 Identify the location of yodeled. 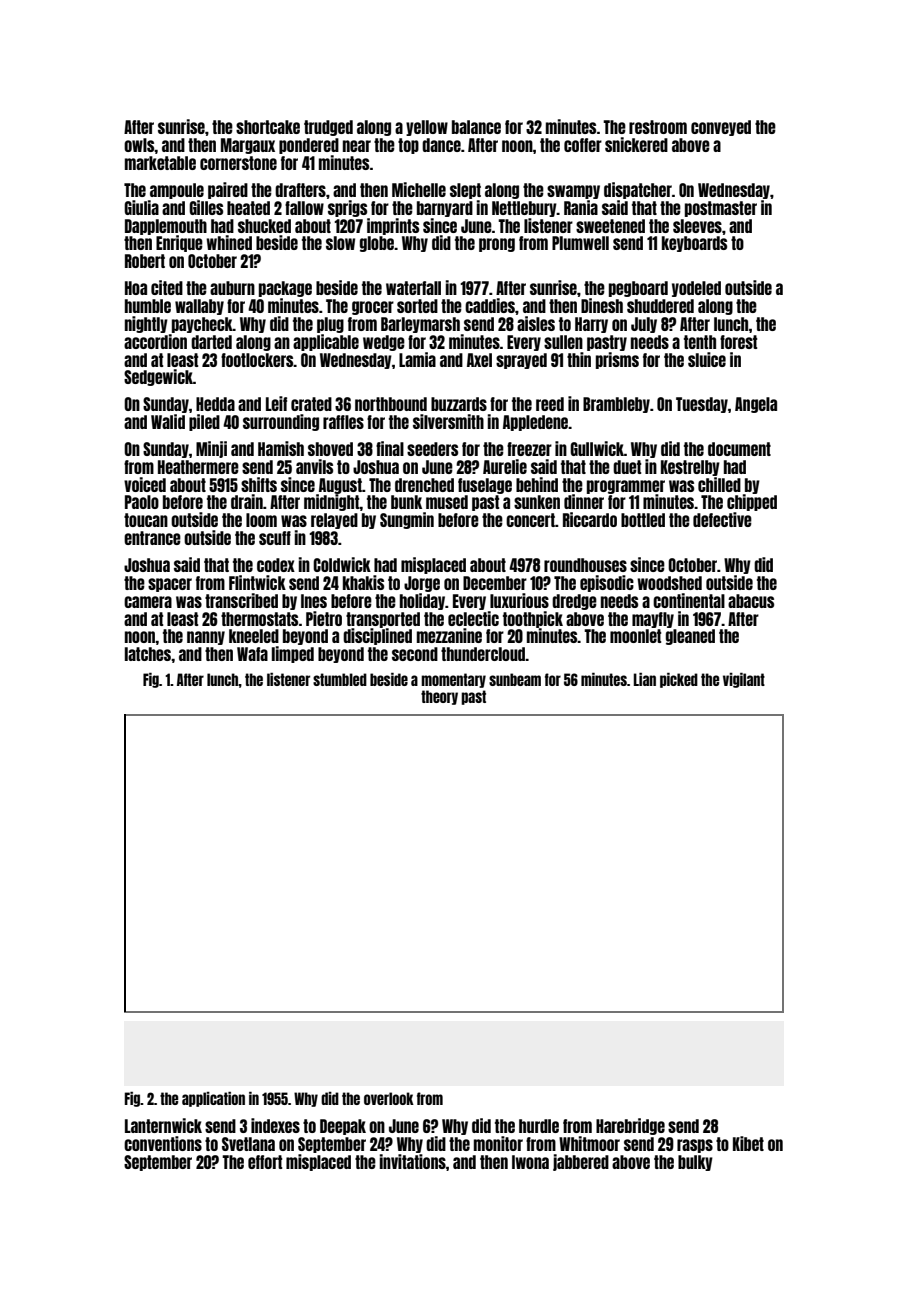
(696, 289).
